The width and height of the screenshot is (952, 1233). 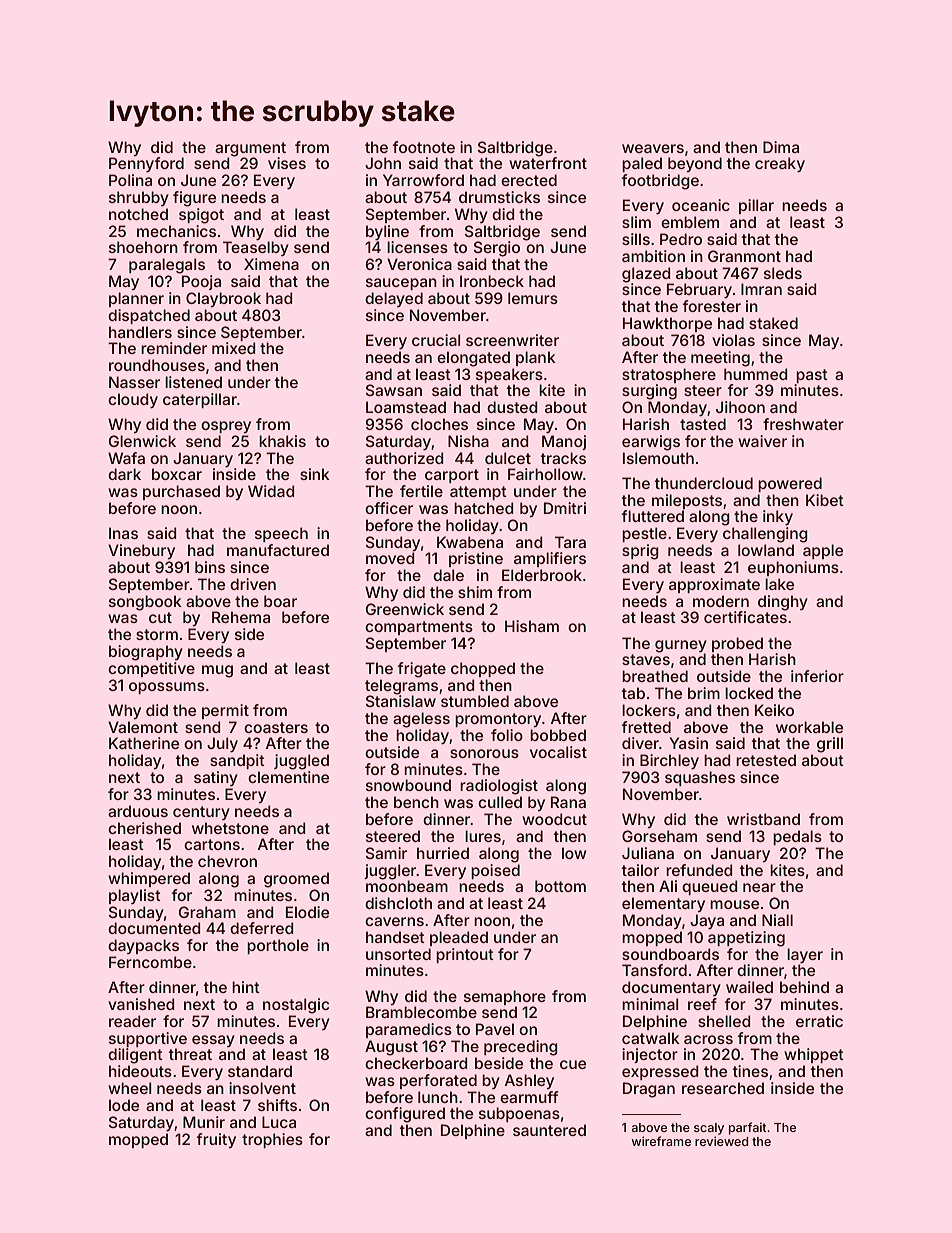 What do you see at coordinates (272, 1140) in the screenshot?
I see `trophies` at bounding box center [272, 1140].
